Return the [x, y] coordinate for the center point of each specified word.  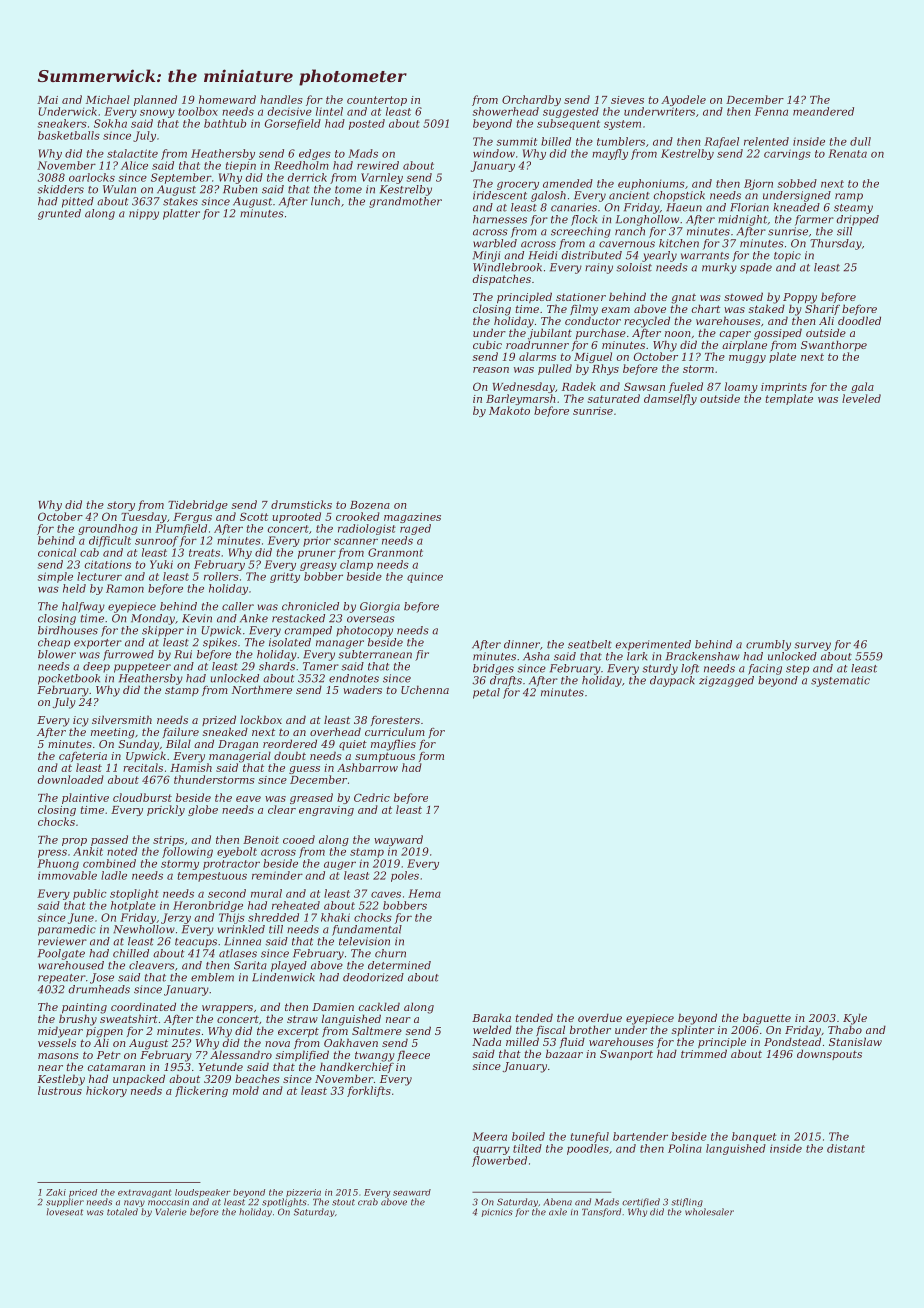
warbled [495, 243]
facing [765, 669]
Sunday [138, 745]
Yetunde [221, 1066]
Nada [486, 1041]
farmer [814, 220]
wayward [398, 840]
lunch [325, 201]
